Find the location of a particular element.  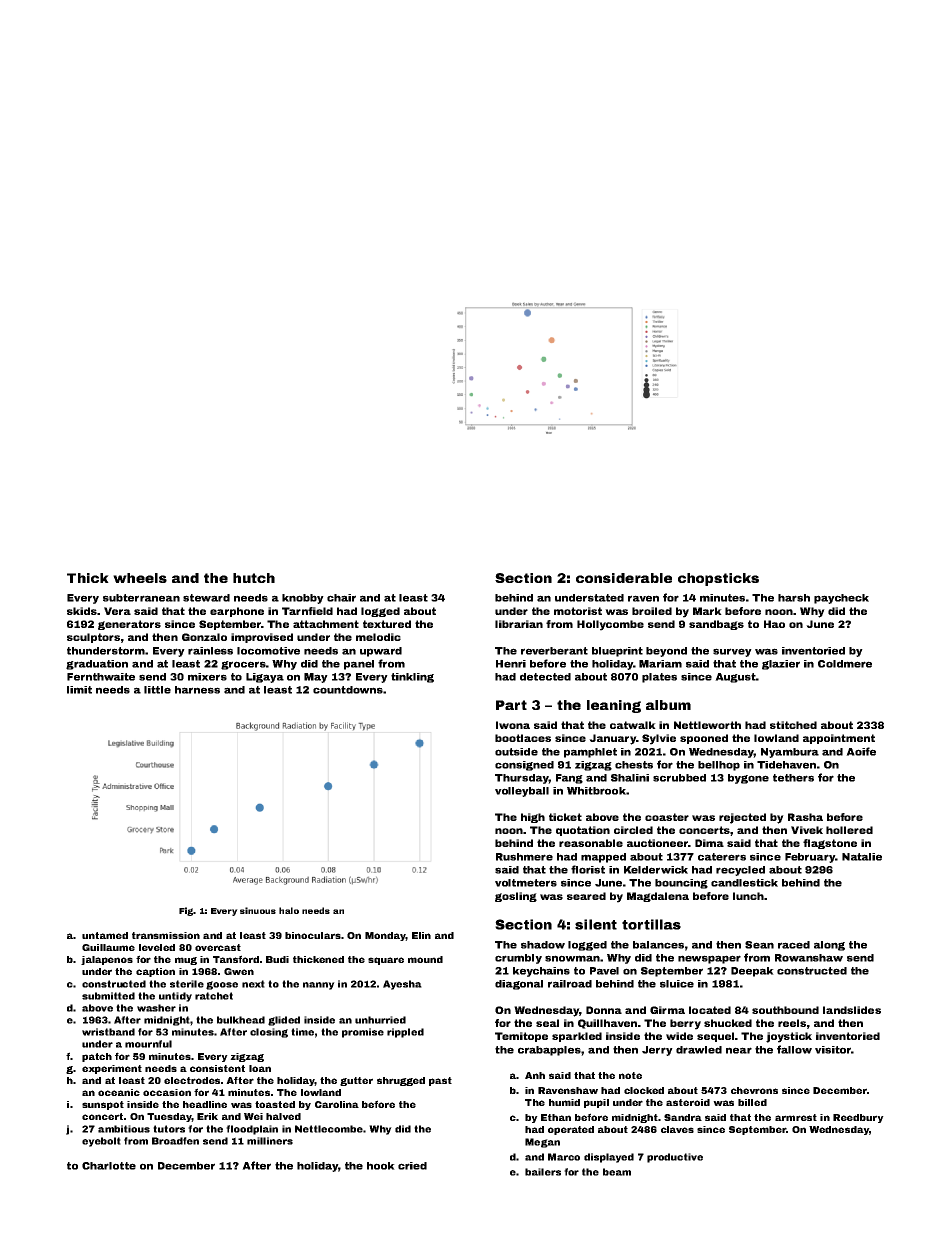

sunspot is located at coordinates (103, 1105).
